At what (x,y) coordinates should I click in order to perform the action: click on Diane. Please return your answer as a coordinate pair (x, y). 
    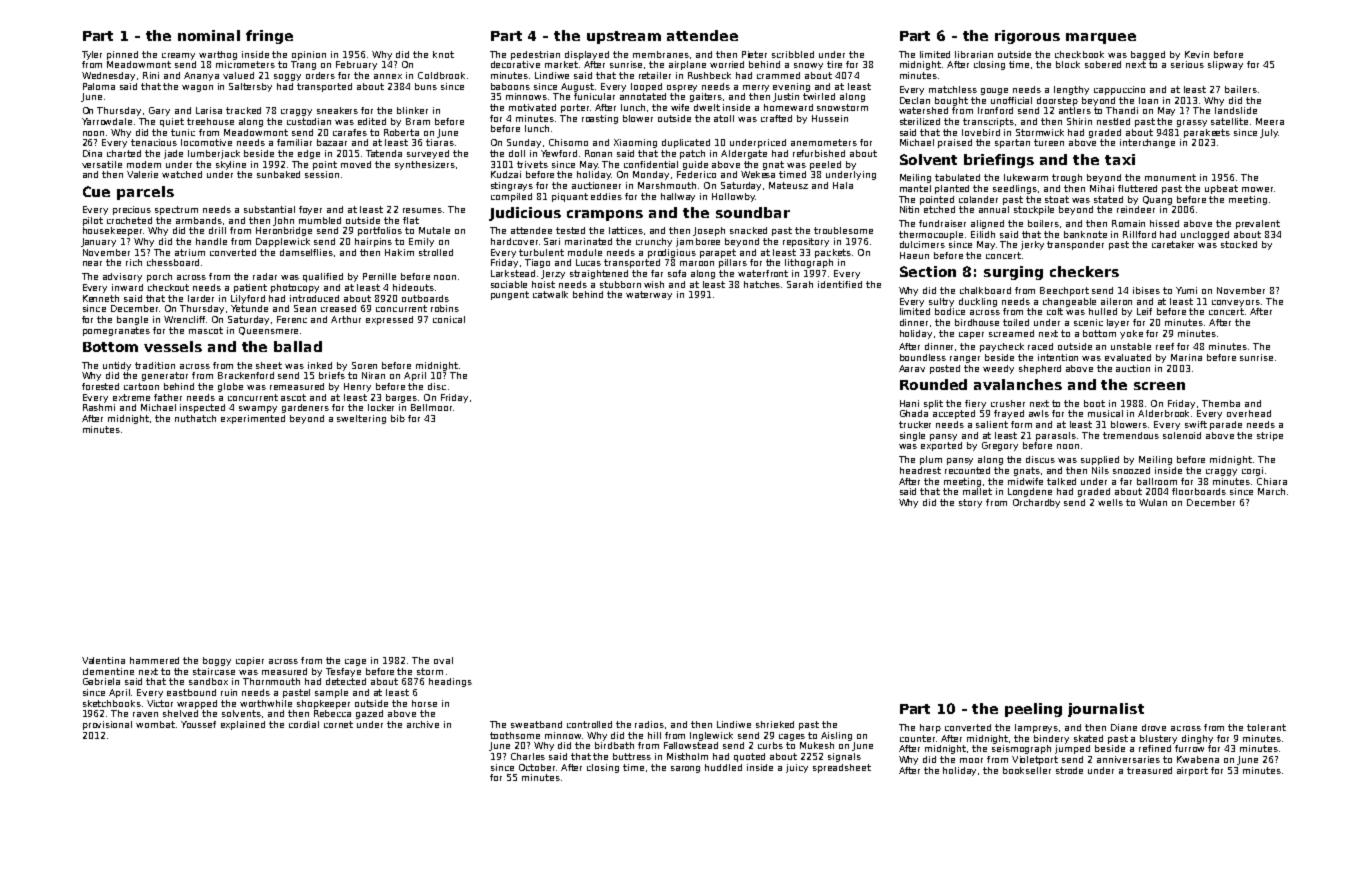
    Looking at the image, I should click on (1124, 727).
